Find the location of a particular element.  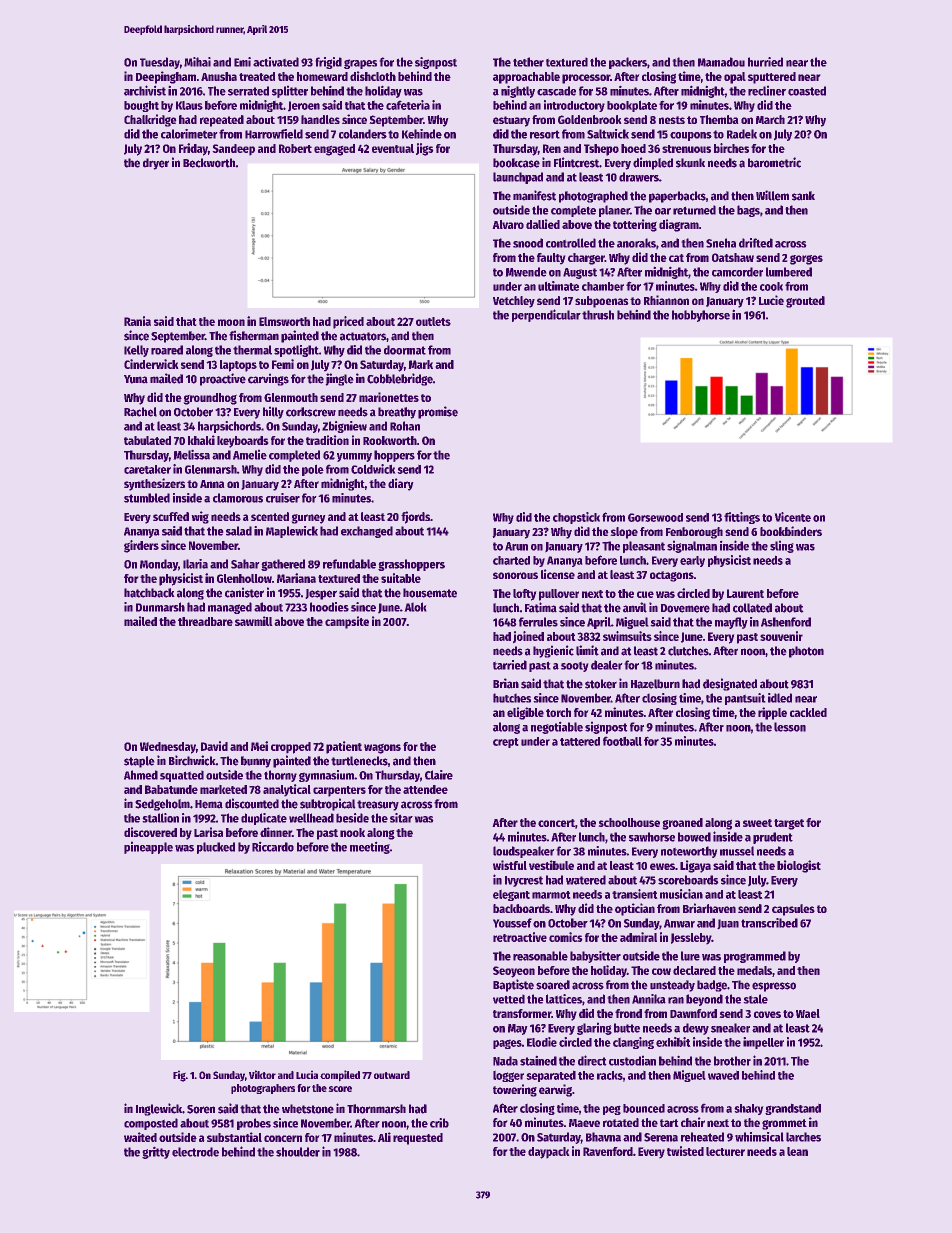

lattices is located at coordinates (564, 999).
